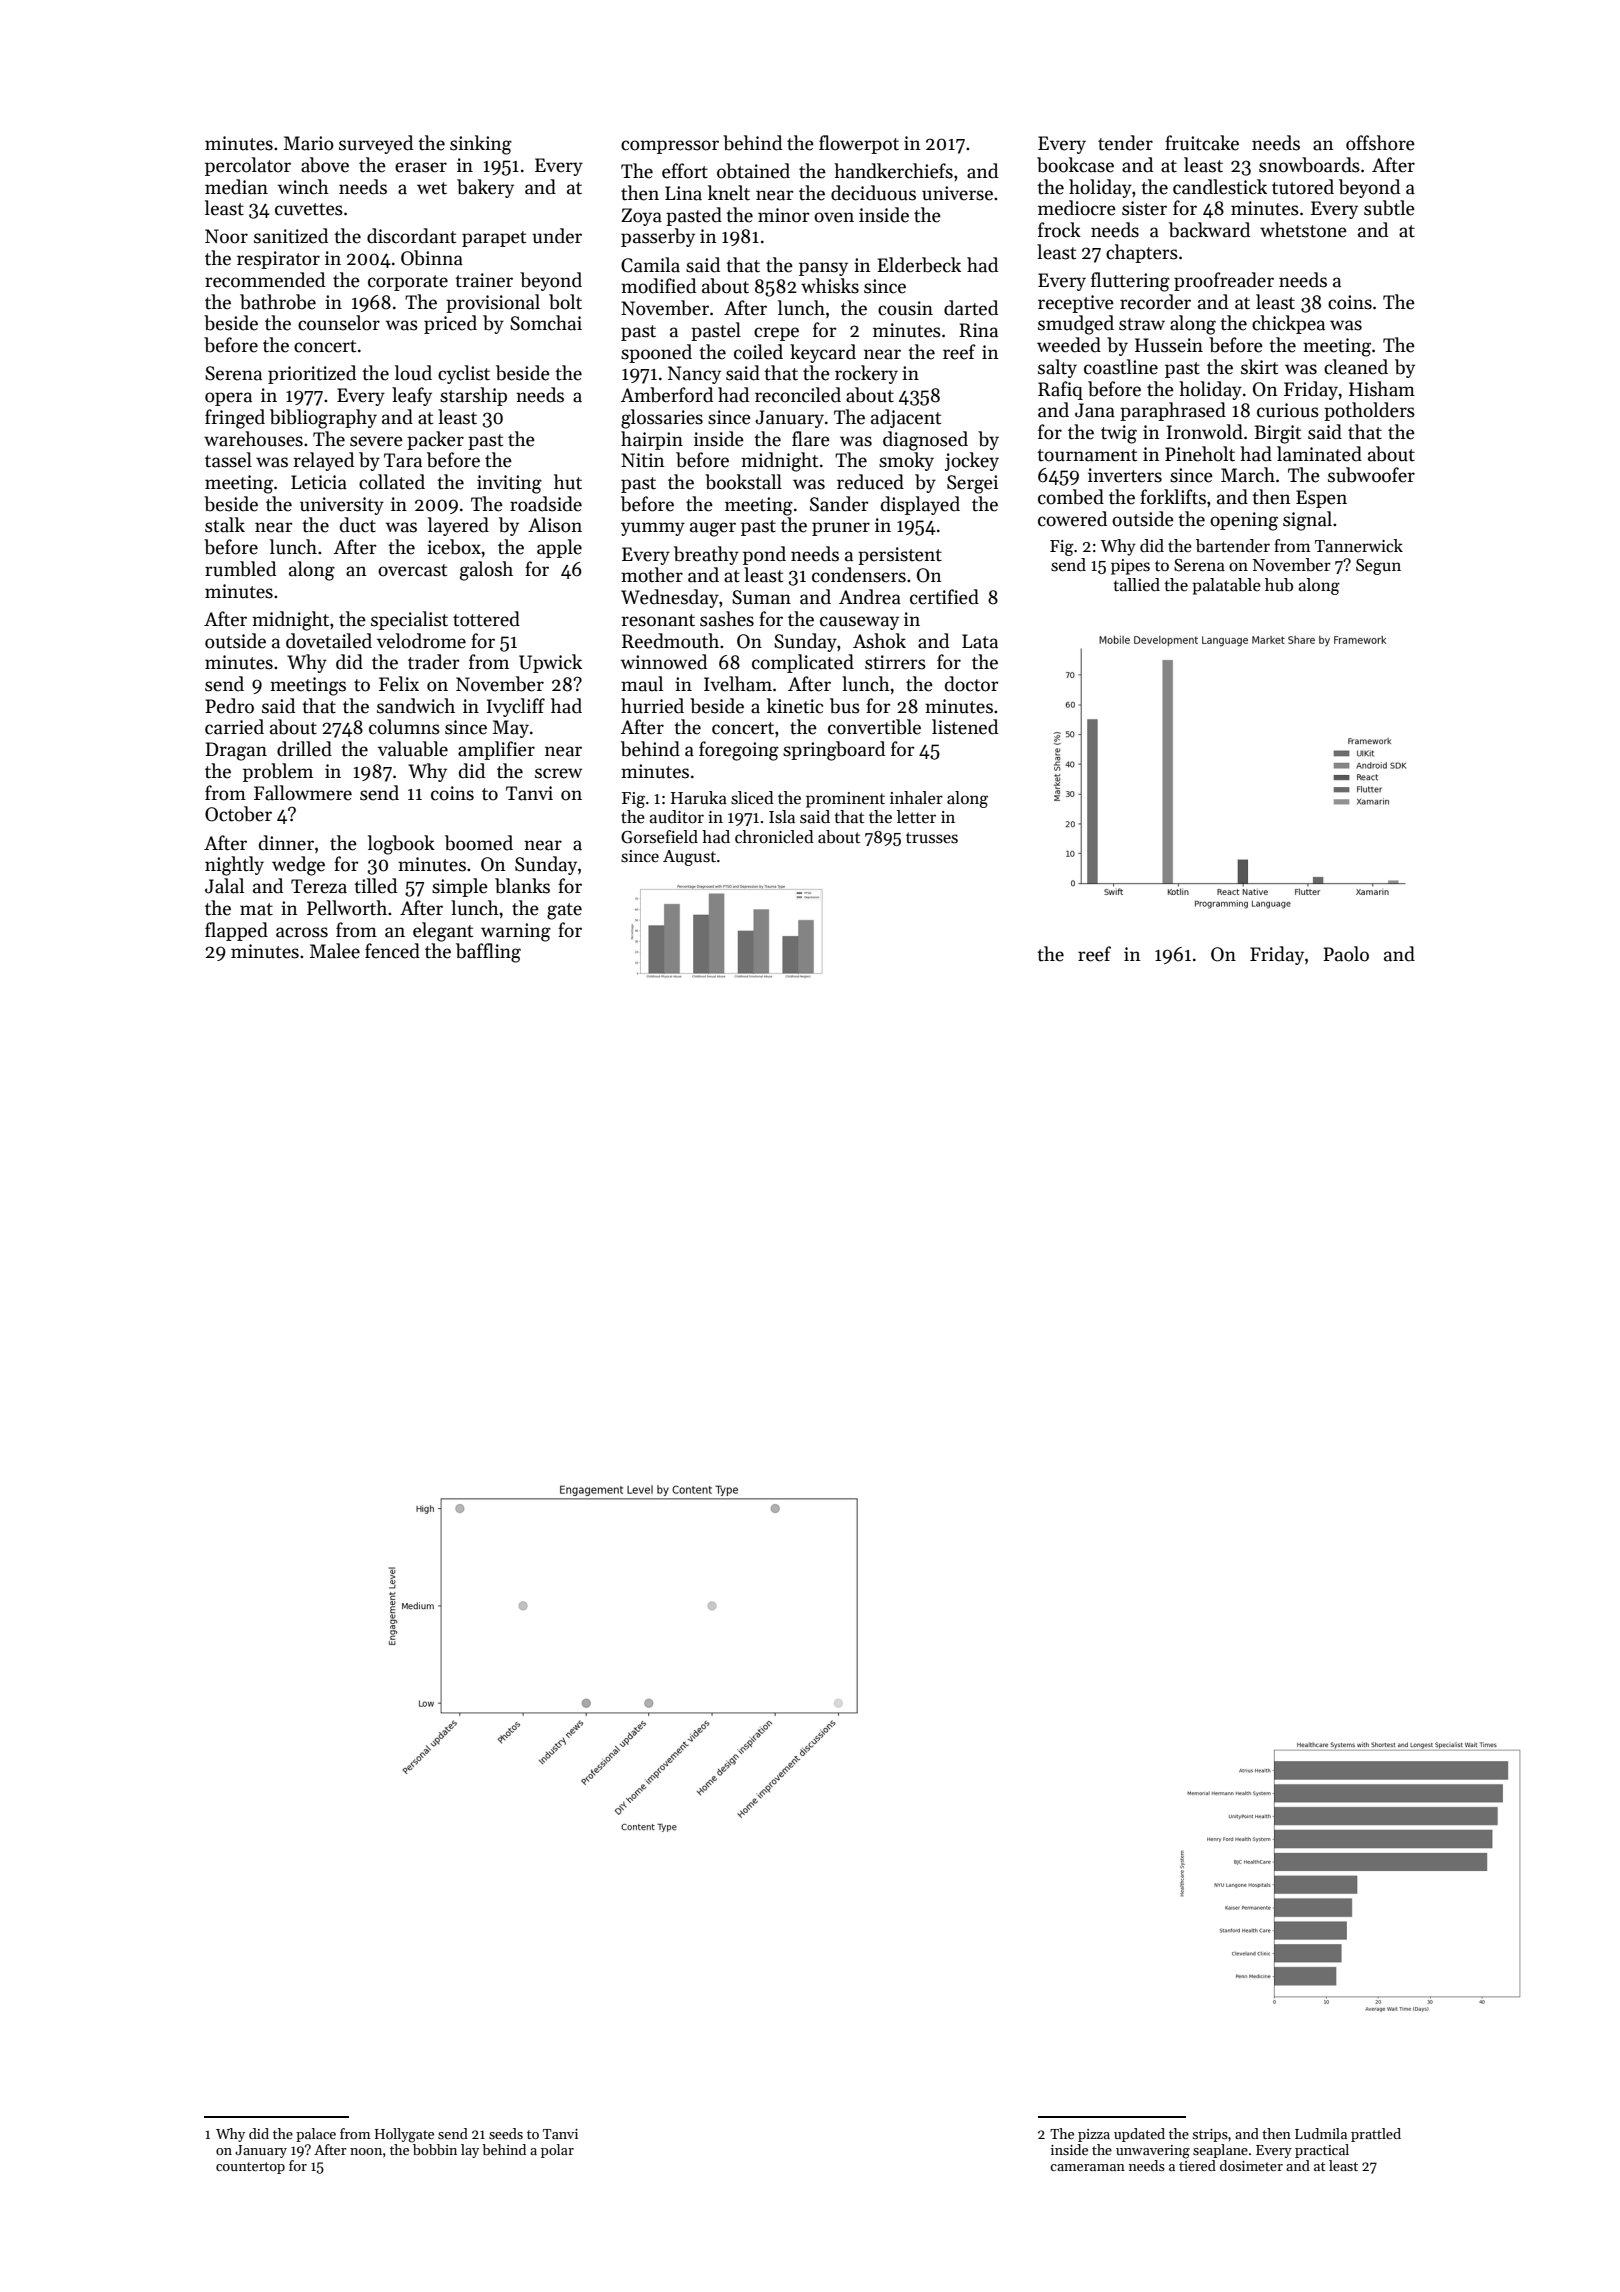 The width and height of the screenshot is (1620, 2292). I want to click on Malee, so click(335, 951).
